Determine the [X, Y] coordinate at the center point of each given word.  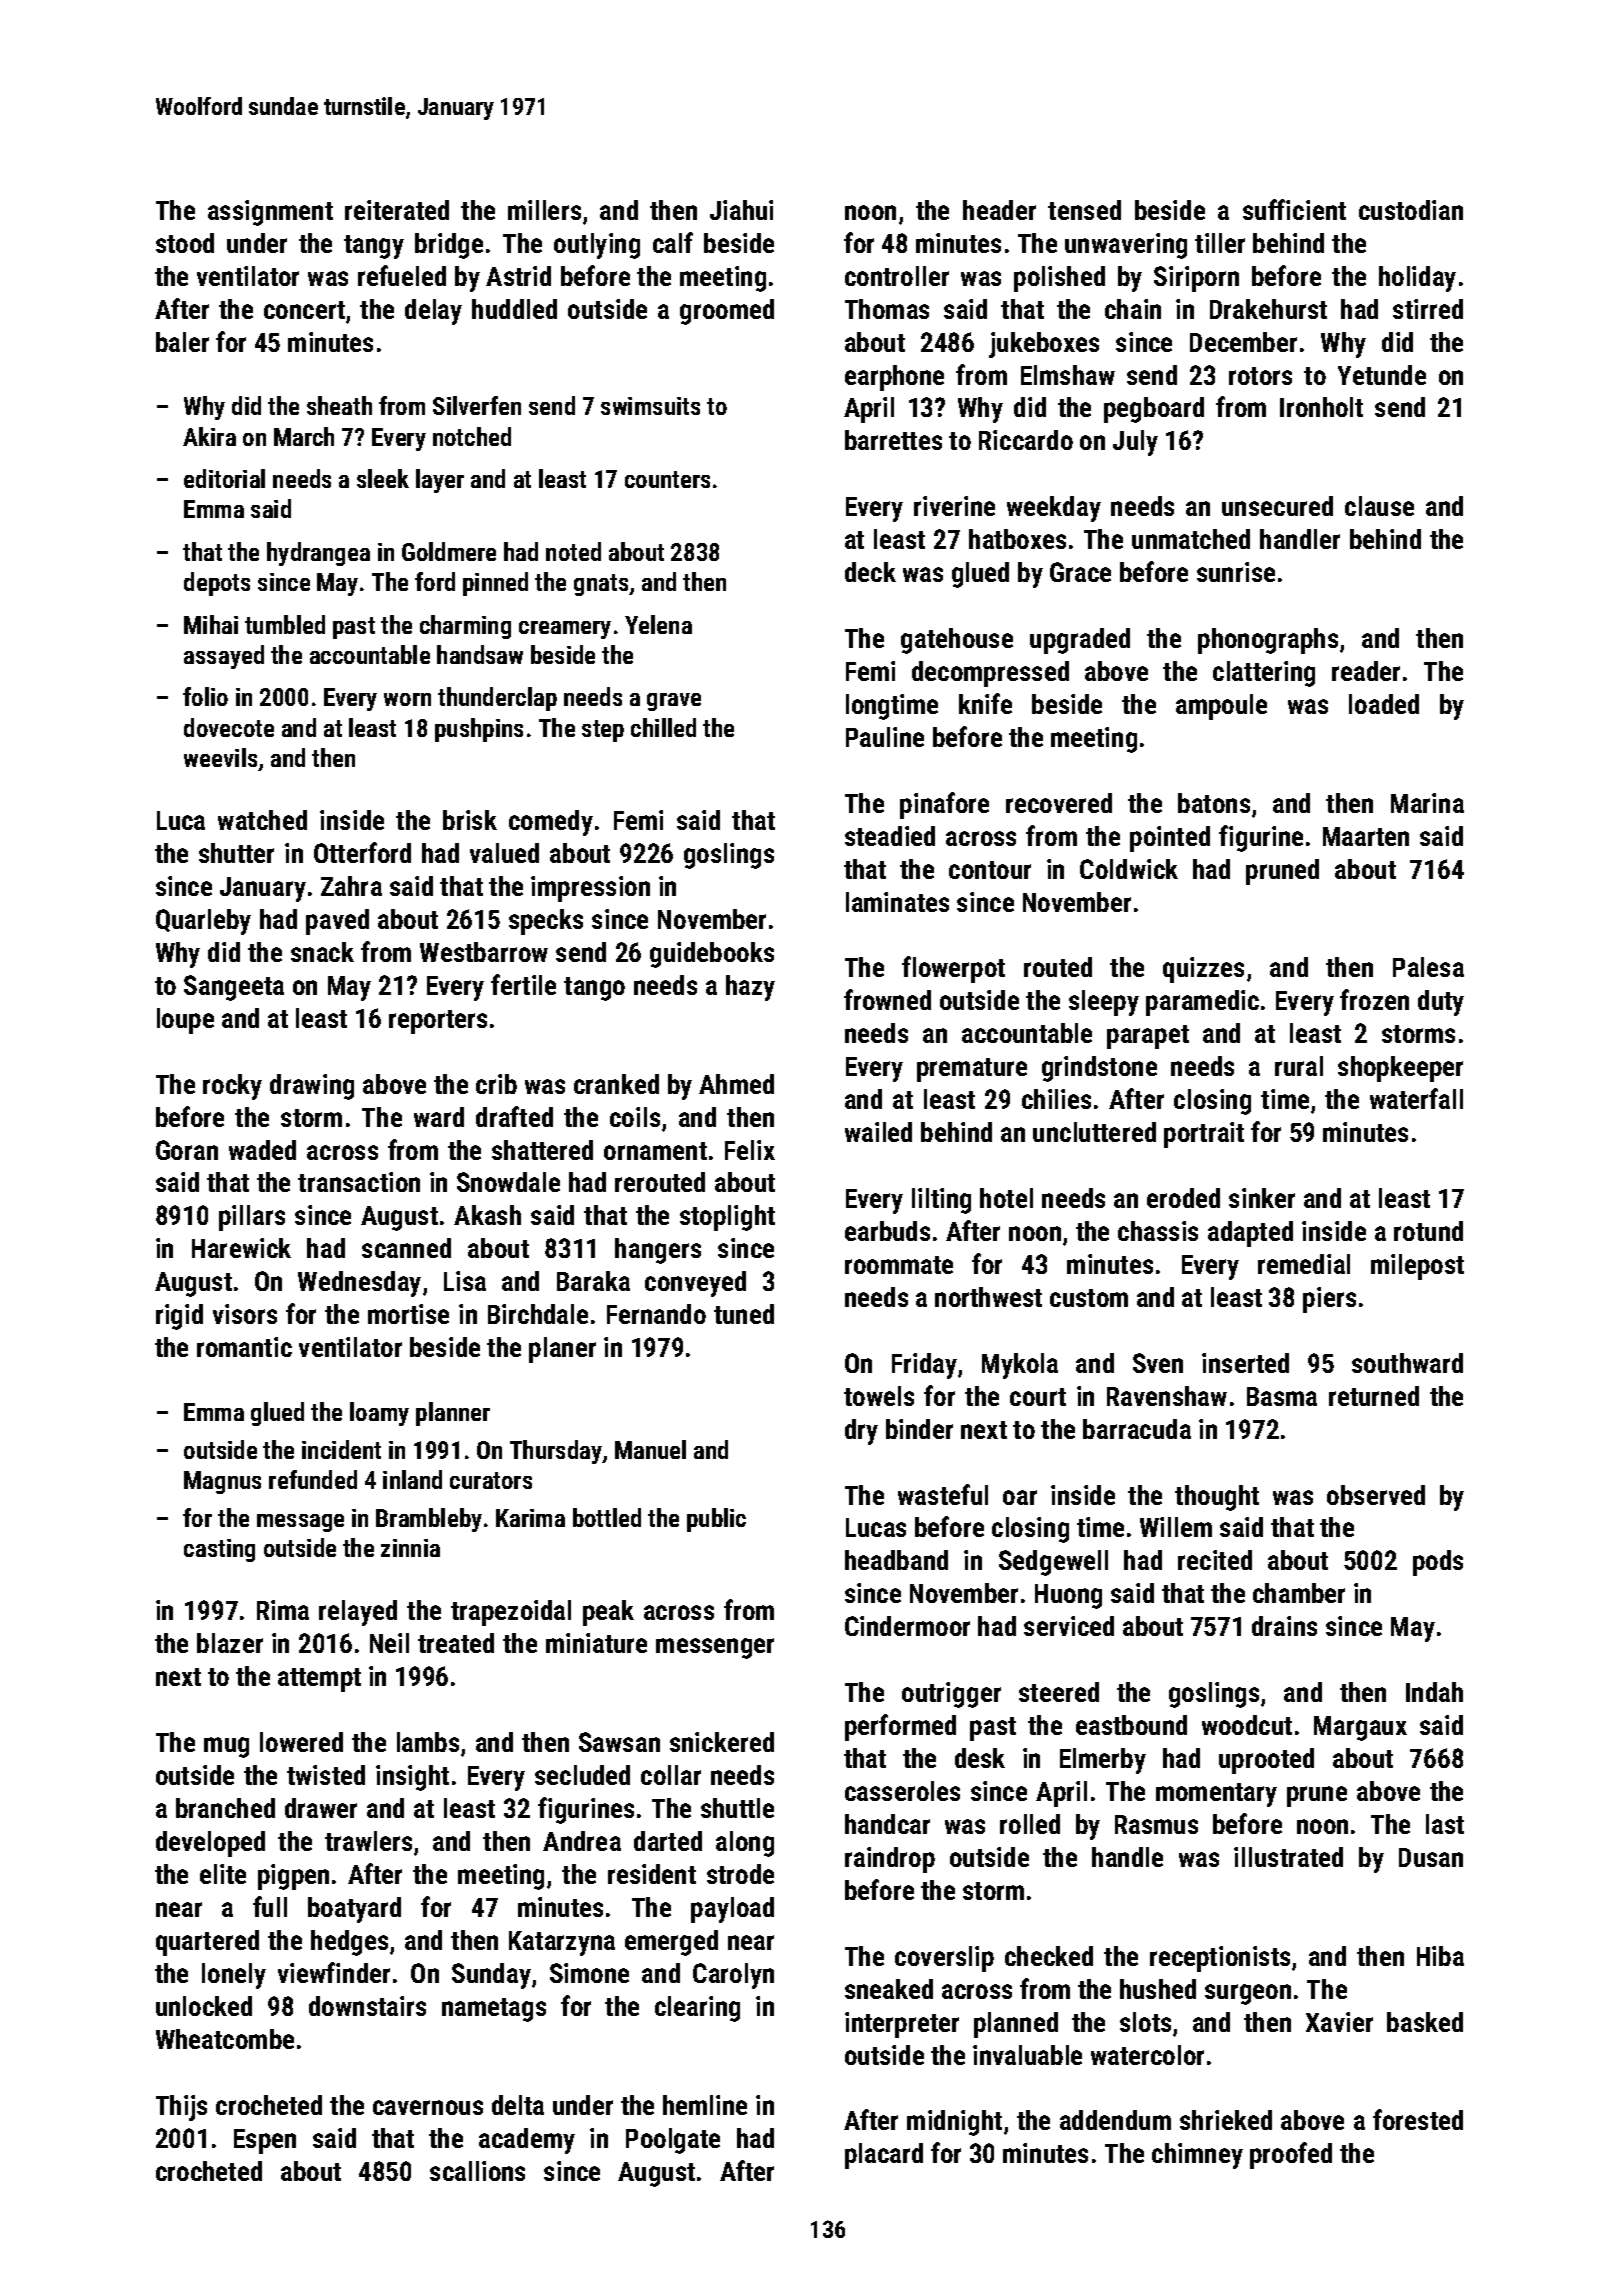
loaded [1384, 704]
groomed [727, 312]
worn [407, 699]
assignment [270, 213]
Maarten [1366, 836]
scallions [477, 2171]
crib [496, 1084]
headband [896, 1560]
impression [590, 889]
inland [412, 1479]
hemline [705, 2105]
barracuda [1137, 1429]
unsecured [1277, 506]
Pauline [885, 737]
